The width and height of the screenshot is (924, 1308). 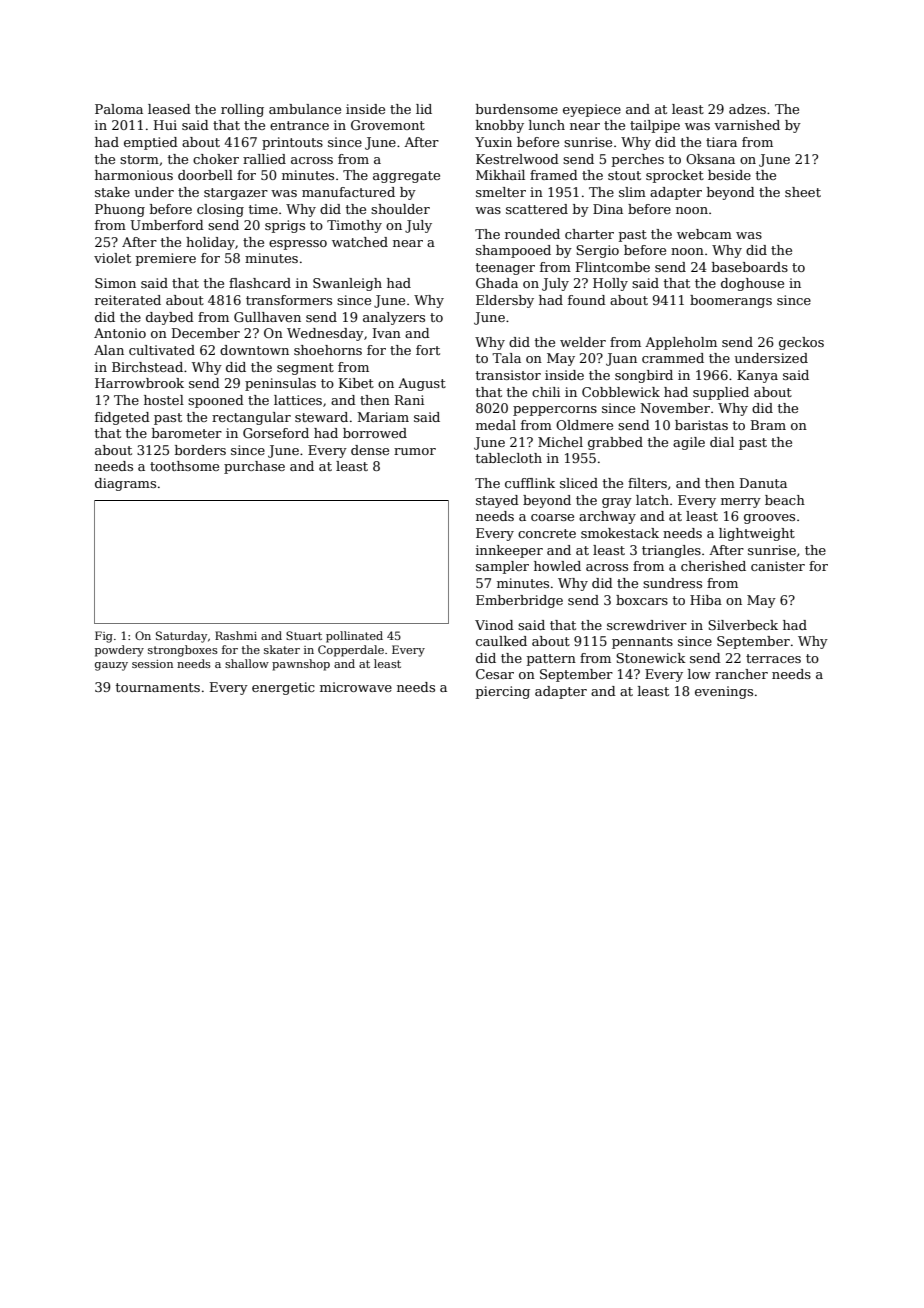 I want to click on filters, so click(x=647, y=483).
